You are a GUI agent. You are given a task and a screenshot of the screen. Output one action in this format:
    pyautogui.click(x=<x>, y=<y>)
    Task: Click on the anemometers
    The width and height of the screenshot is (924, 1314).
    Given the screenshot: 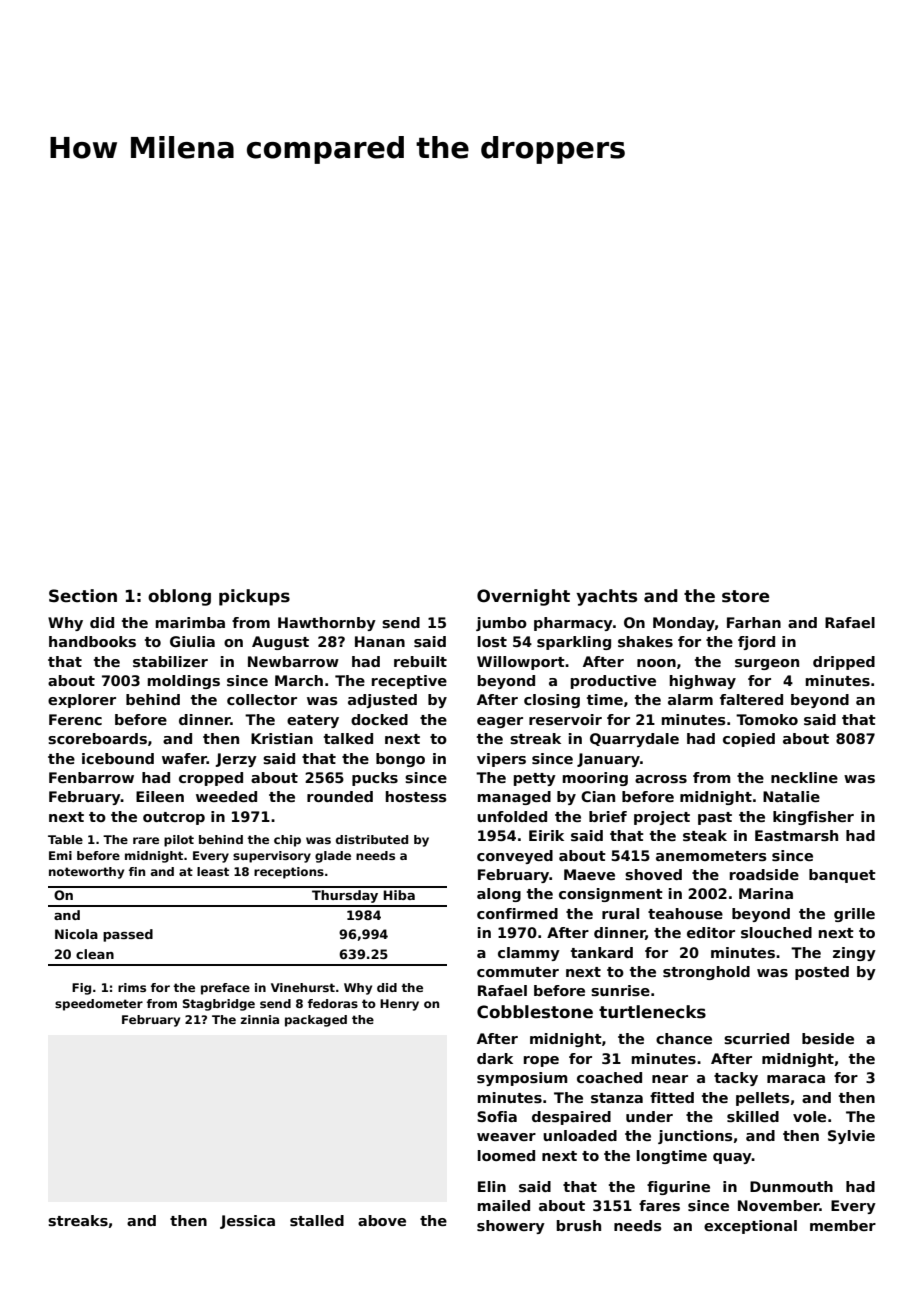 What is the action you would take?
    pyautogui.click(x=711, y=856)
